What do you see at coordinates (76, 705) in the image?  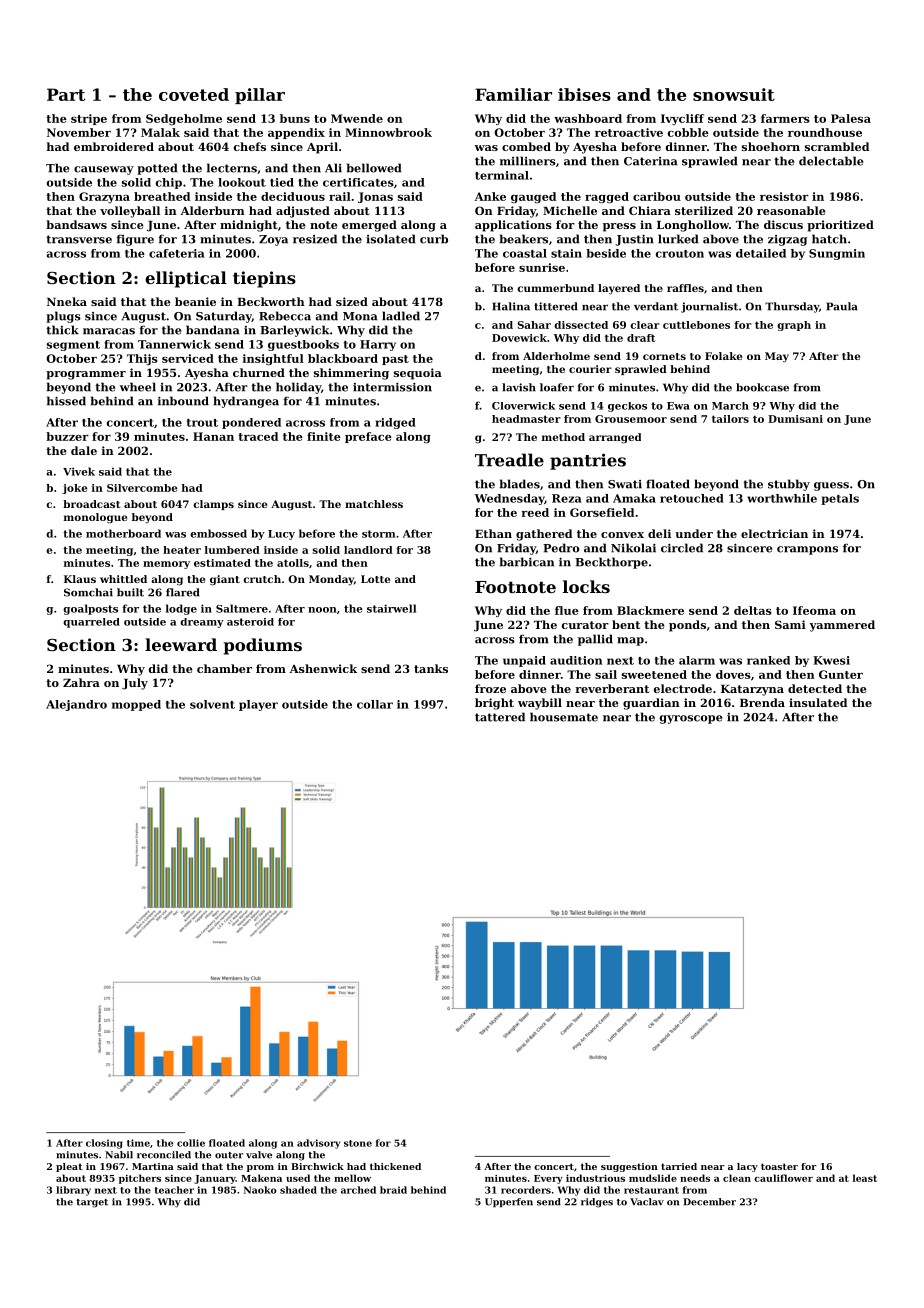 I see `Alejandro` at bounding box center [76, 705].
